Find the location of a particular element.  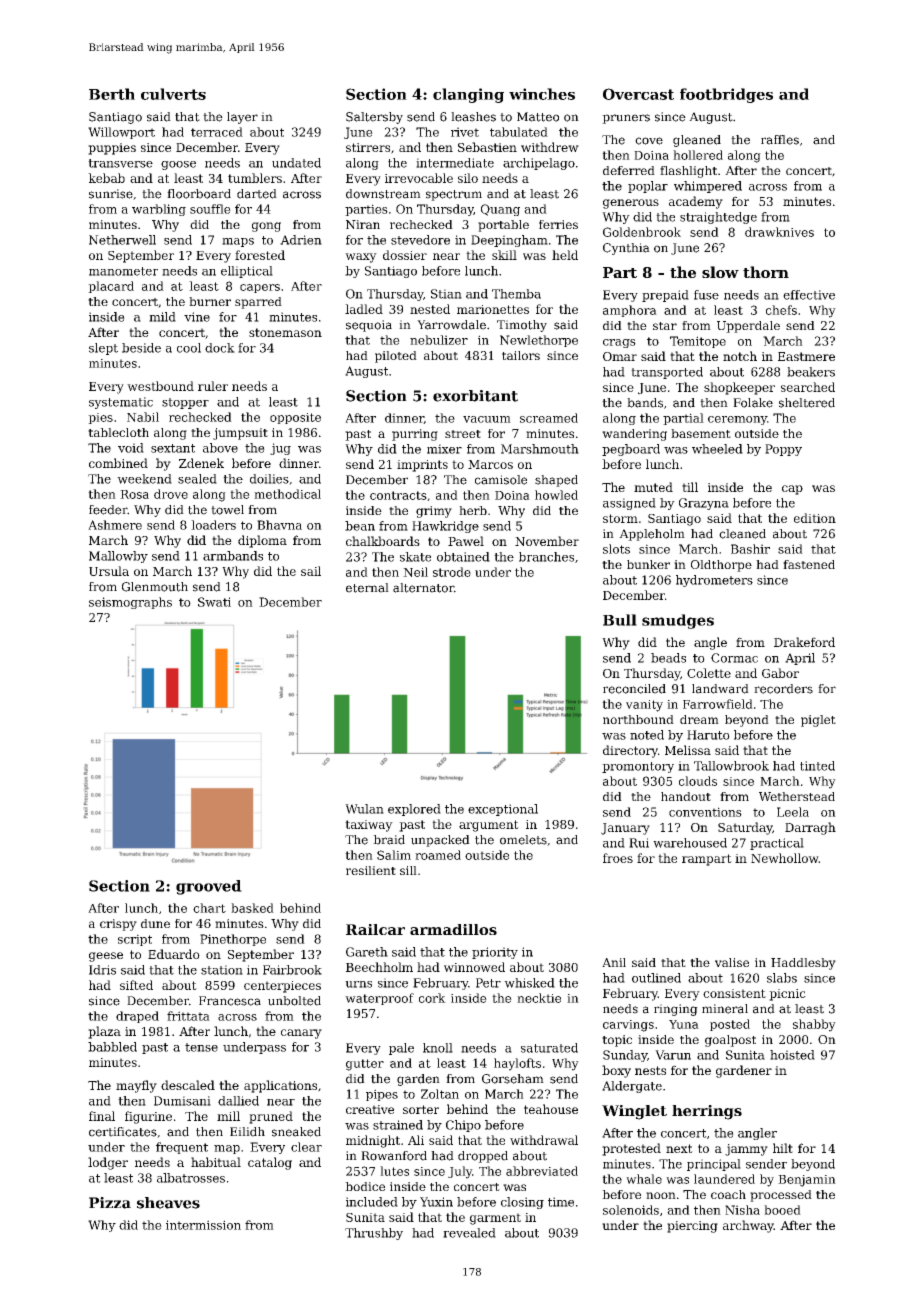

Themba is located at coordinates (516, 294).
